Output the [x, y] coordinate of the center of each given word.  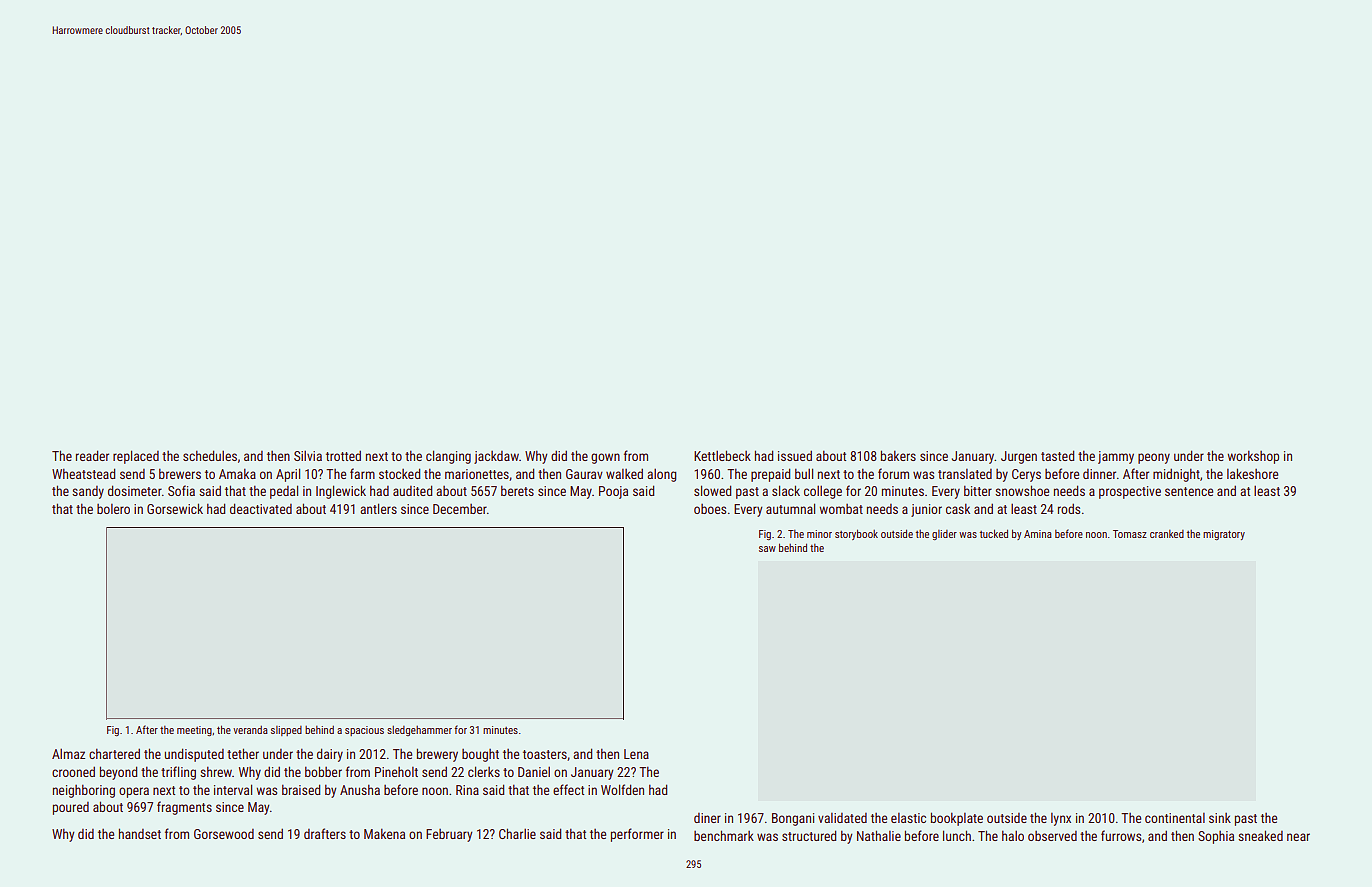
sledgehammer [419, 731]
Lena [636, 754]
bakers [898, 455]
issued [795, 455]
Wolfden [622, 789]
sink [1220, 818]
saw [767, 549]
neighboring [84, 791]
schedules [210, 455]
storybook [856, 534]
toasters [545, 754]
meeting [194, 731]
